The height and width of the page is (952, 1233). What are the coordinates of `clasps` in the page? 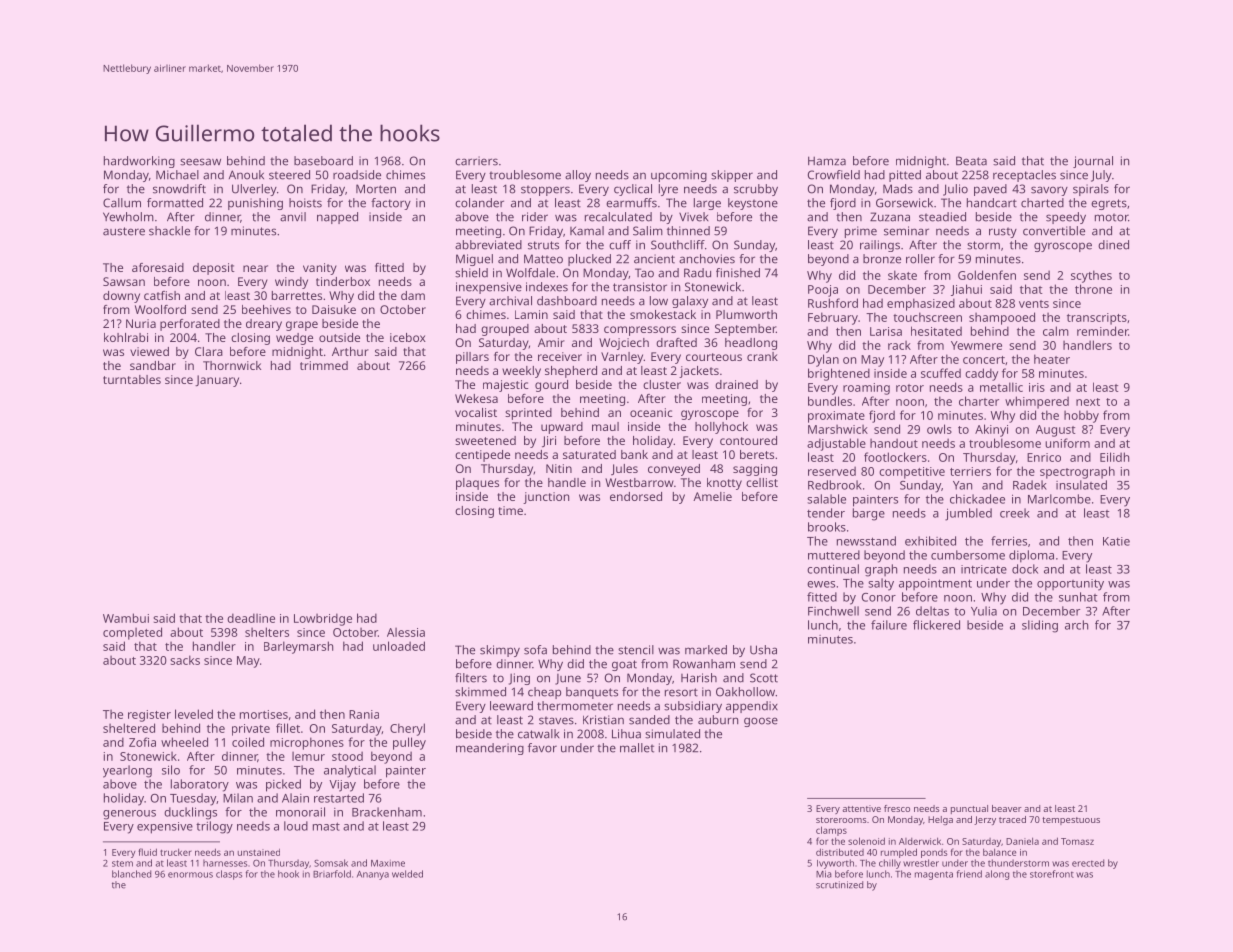 It's located at (229, 875).
